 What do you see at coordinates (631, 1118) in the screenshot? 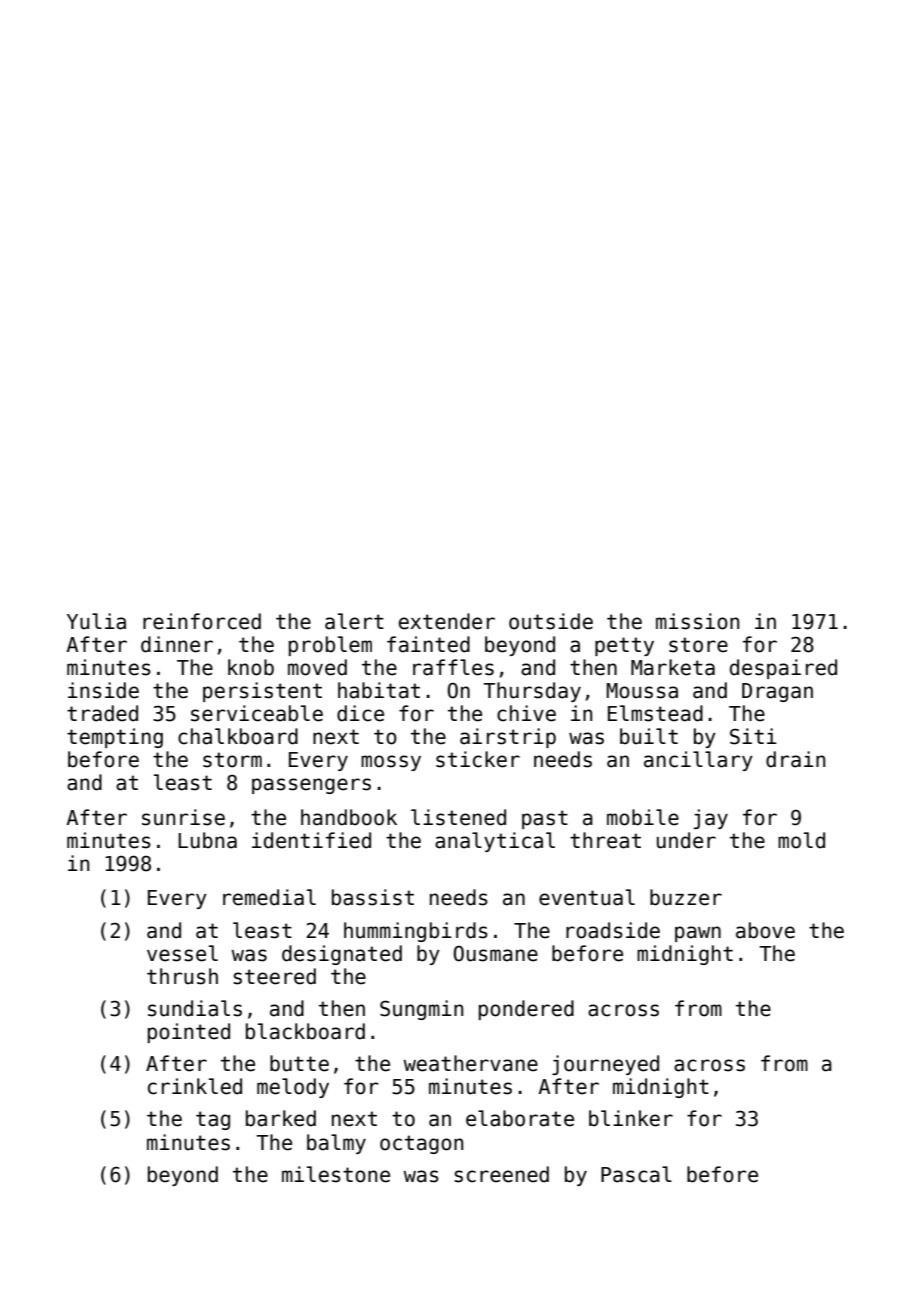
I see `blinker` at bounding box center [631, 1118].
